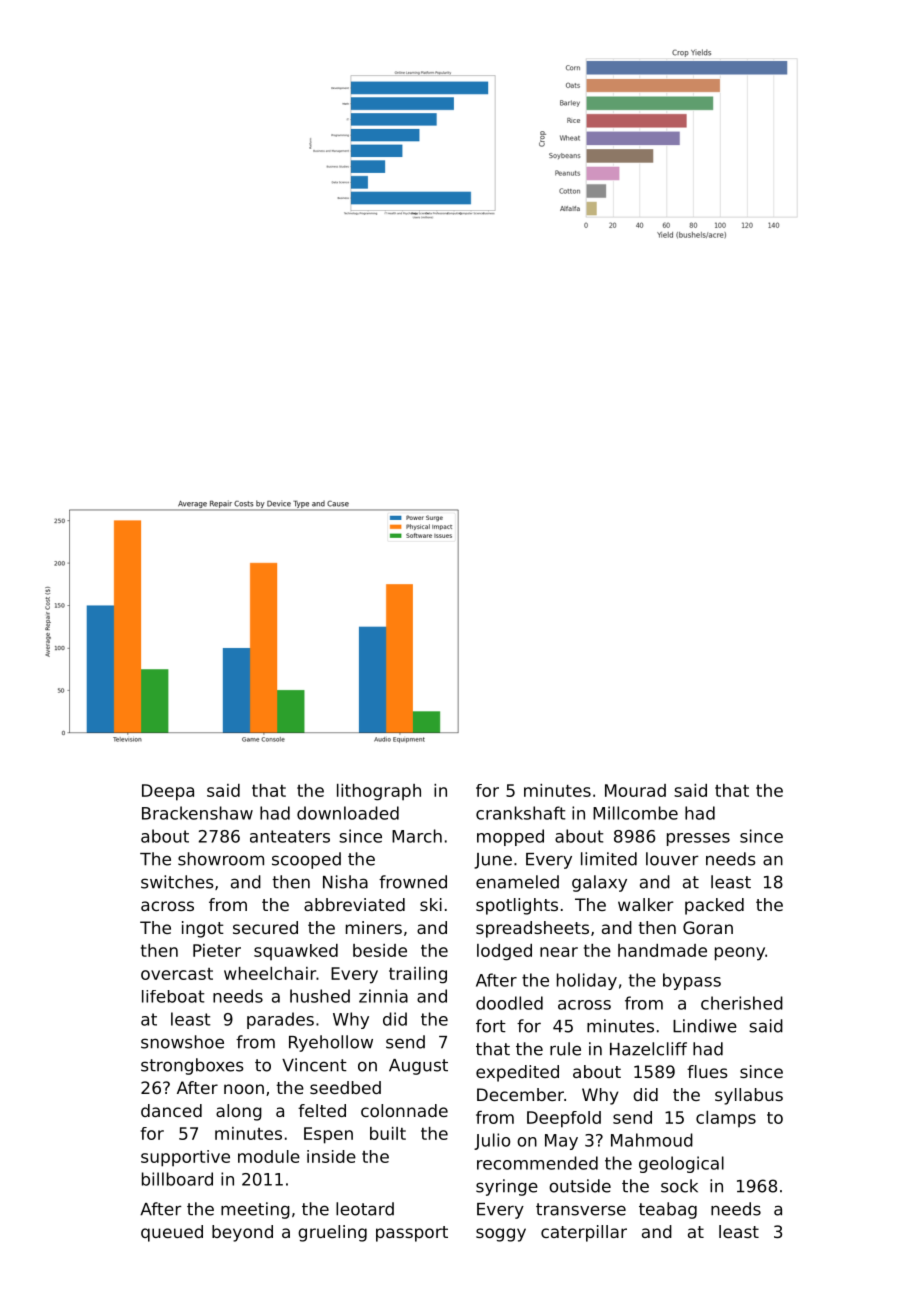 Image resolution: width=924 pixels, height=1311 pixels. I want to click on lodged, so click(504, 952).
